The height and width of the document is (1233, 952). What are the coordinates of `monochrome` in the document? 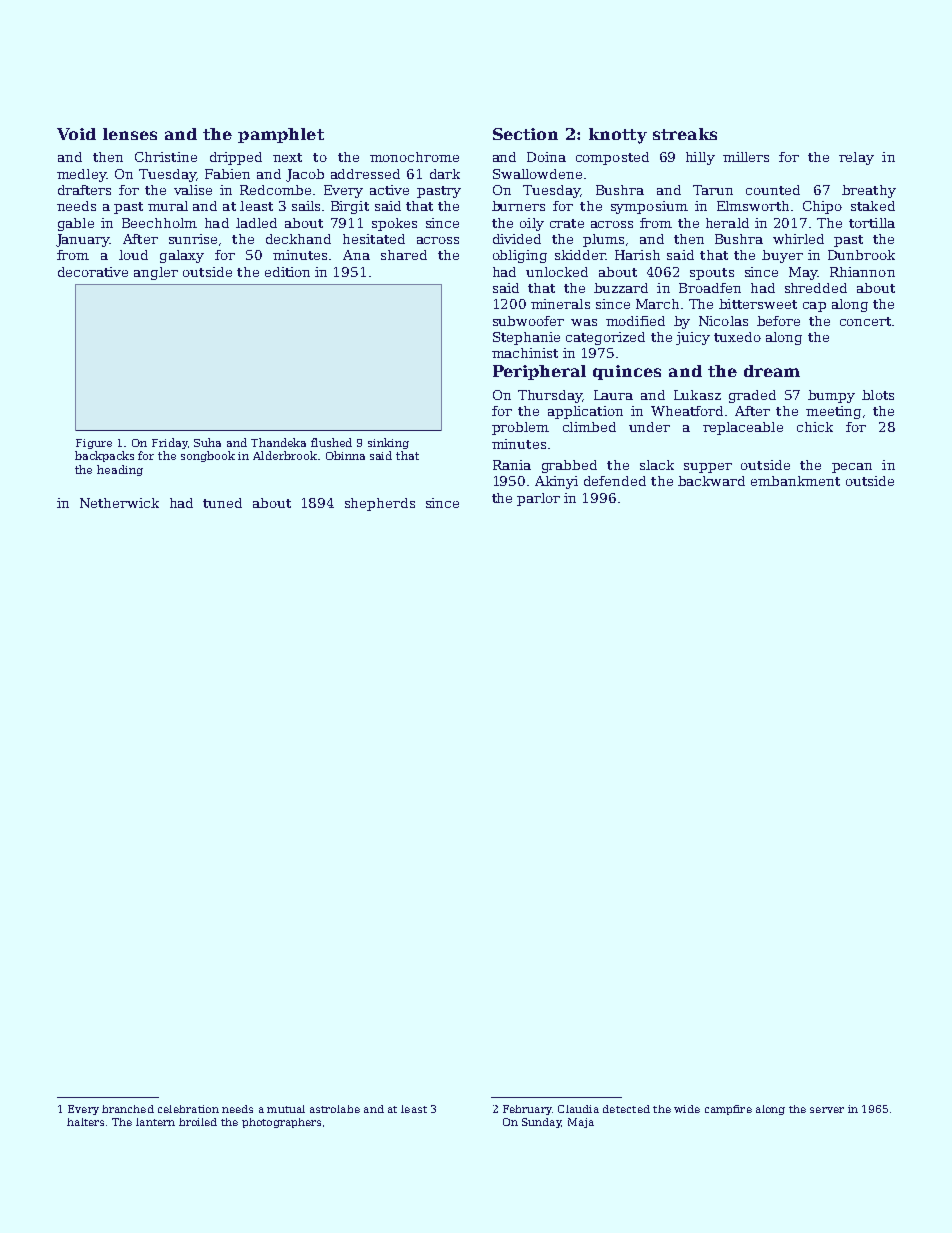 It's located at (414, 157).
